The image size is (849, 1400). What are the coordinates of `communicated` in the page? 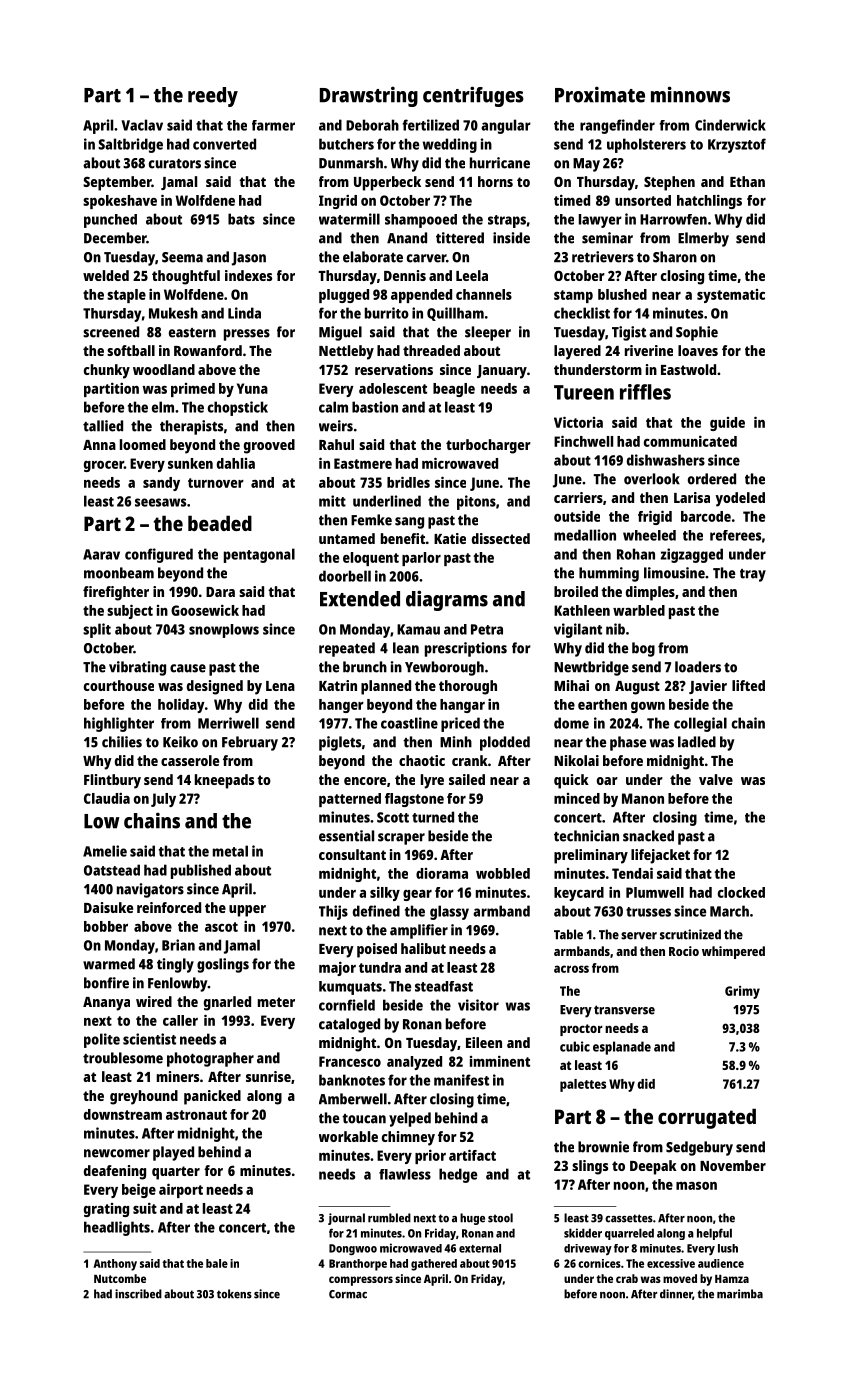 It's located at (690, 441).
